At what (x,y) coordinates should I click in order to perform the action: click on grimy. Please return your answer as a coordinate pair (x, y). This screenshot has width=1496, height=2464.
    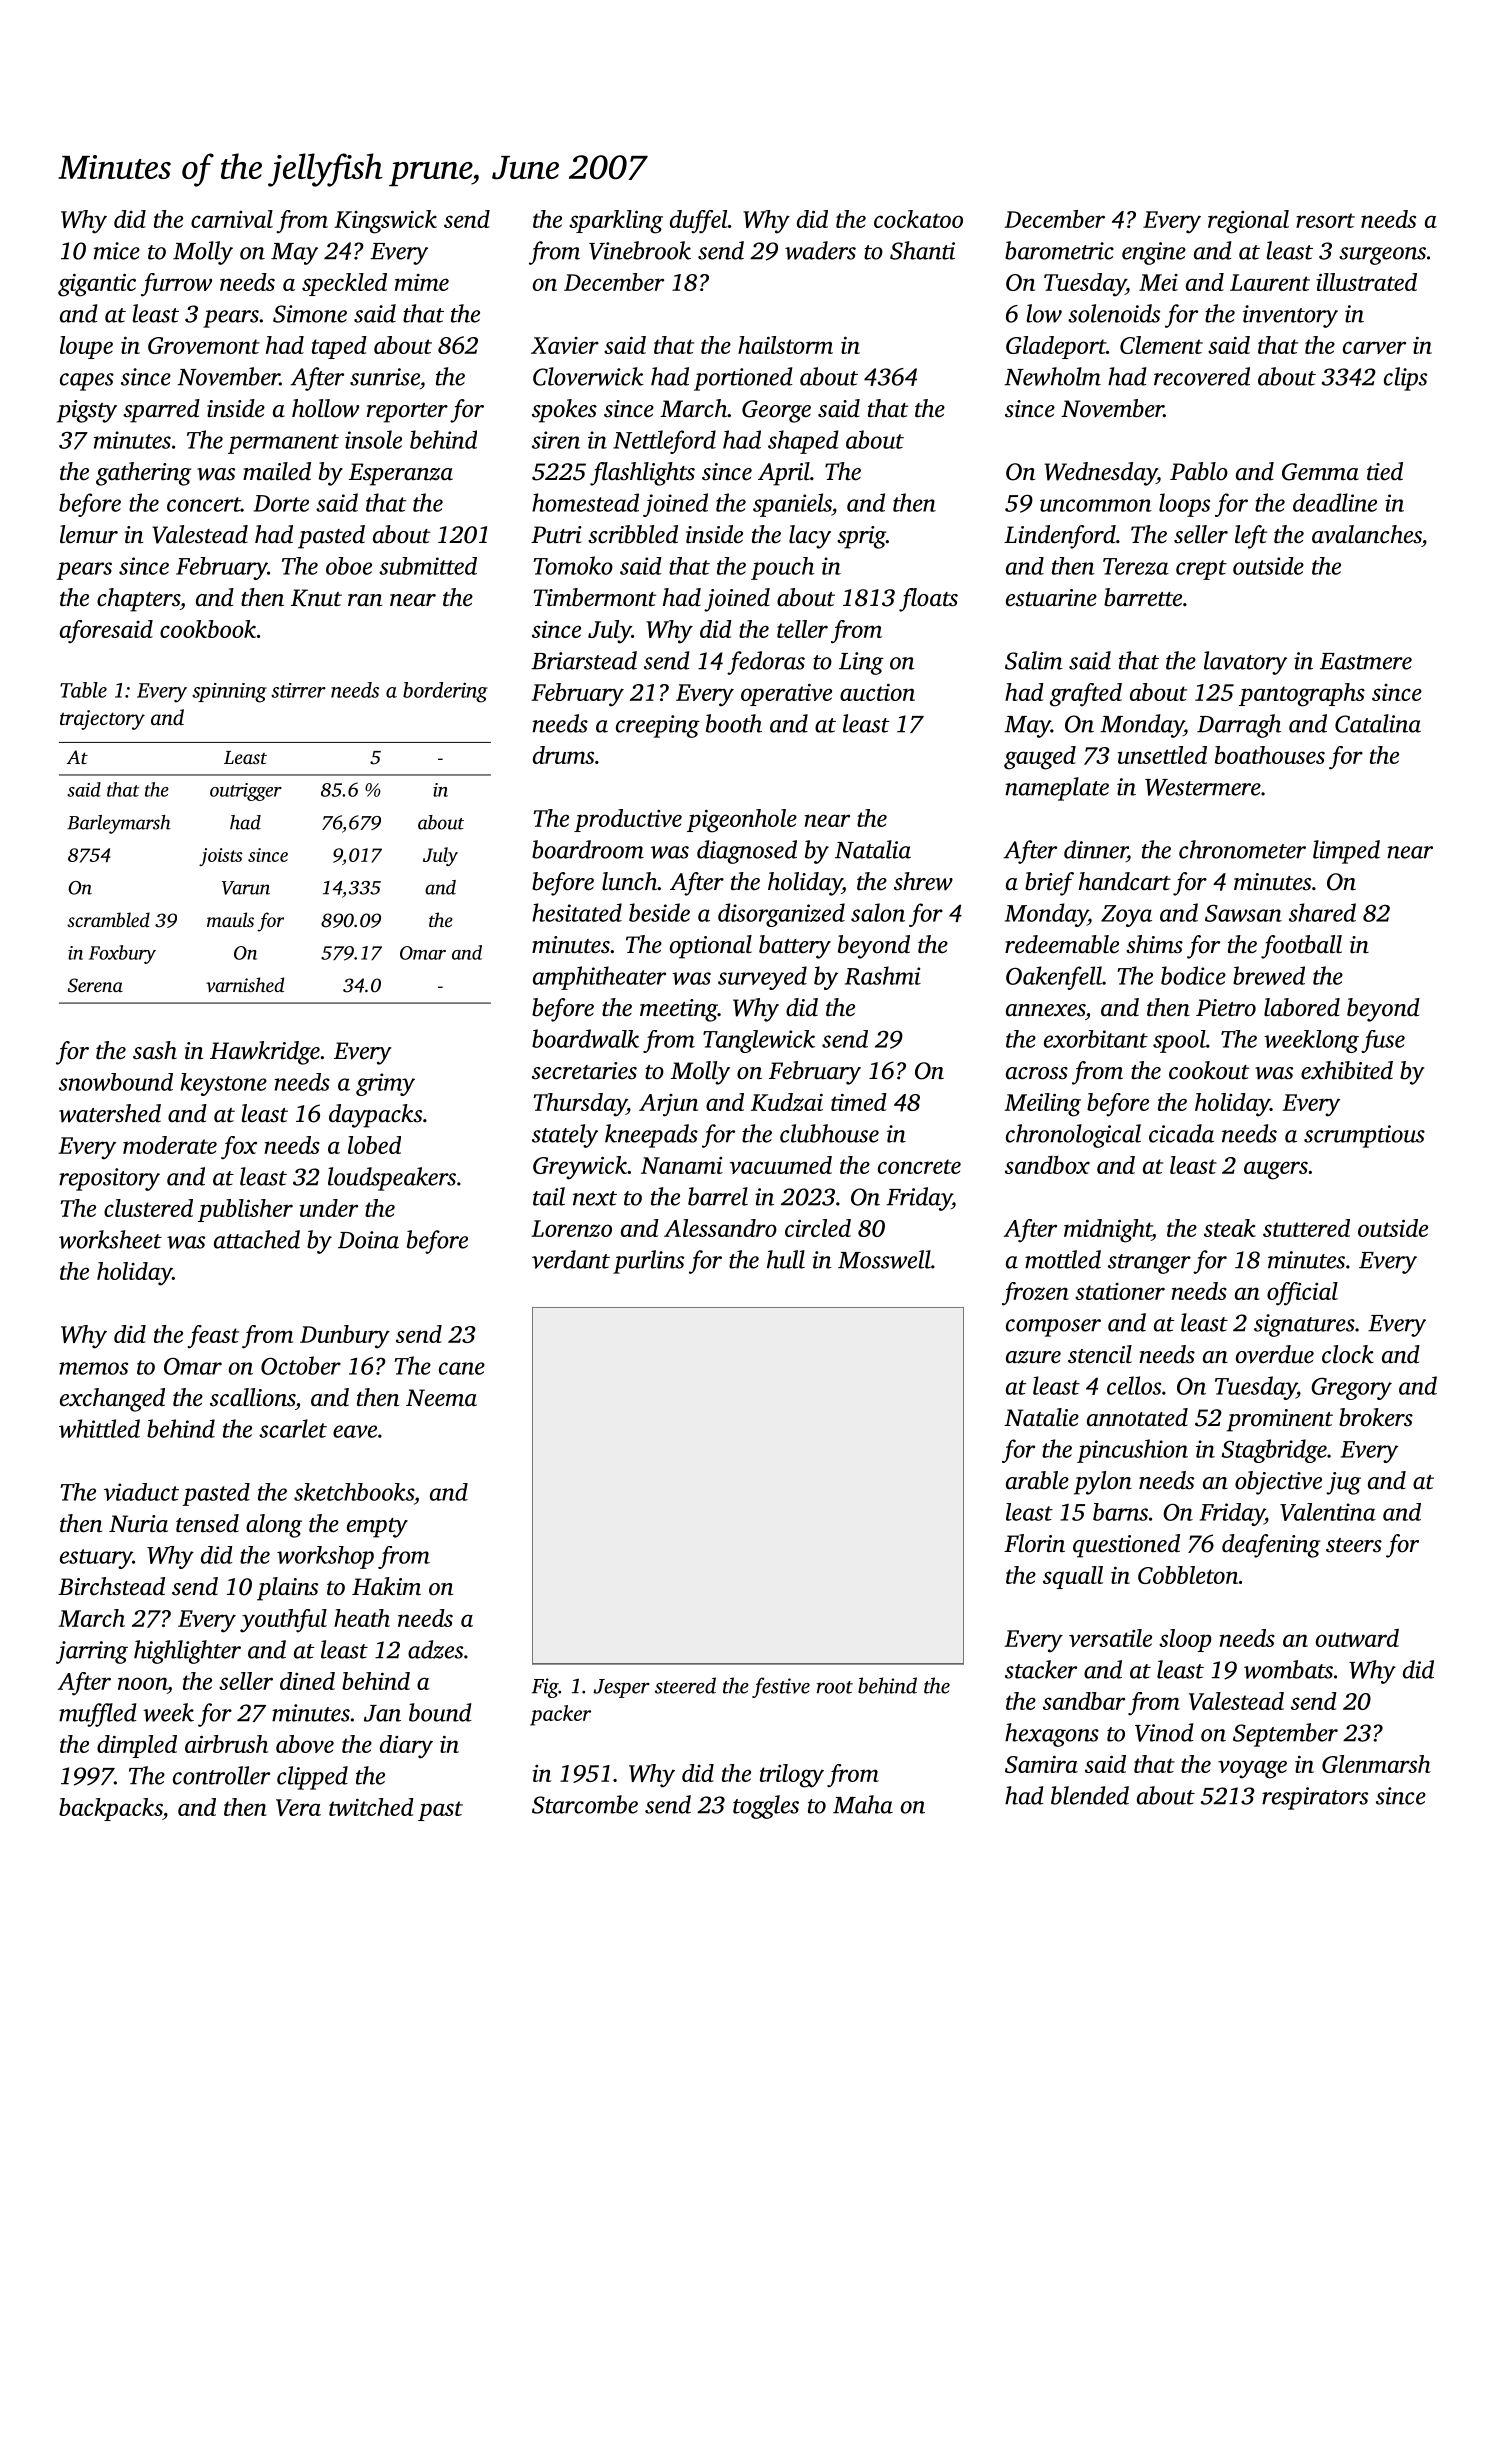
    Looking at the image, I should click on (385, 1084).
